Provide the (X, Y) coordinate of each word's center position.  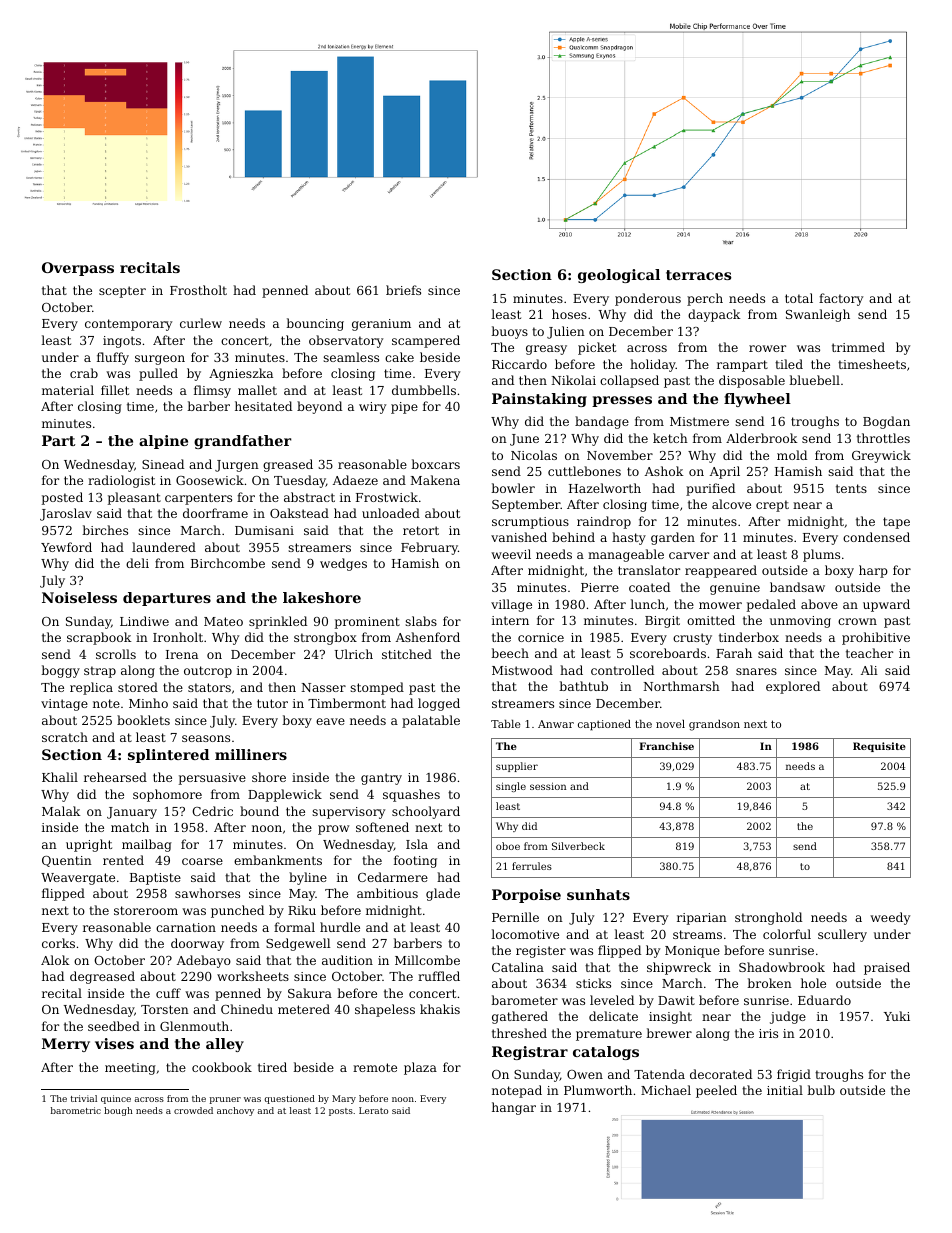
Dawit (676, 1000)
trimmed (858, 347)
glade (443, 894)
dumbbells (424, 390)
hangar (514, 1108)
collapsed (629, 381)
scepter (122, 292)
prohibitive (876, 638)
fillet (115, 390)
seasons (206, 738)
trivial (84, 1098)
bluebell (814, 380)
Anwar (556, 724)
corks (58, 943)
